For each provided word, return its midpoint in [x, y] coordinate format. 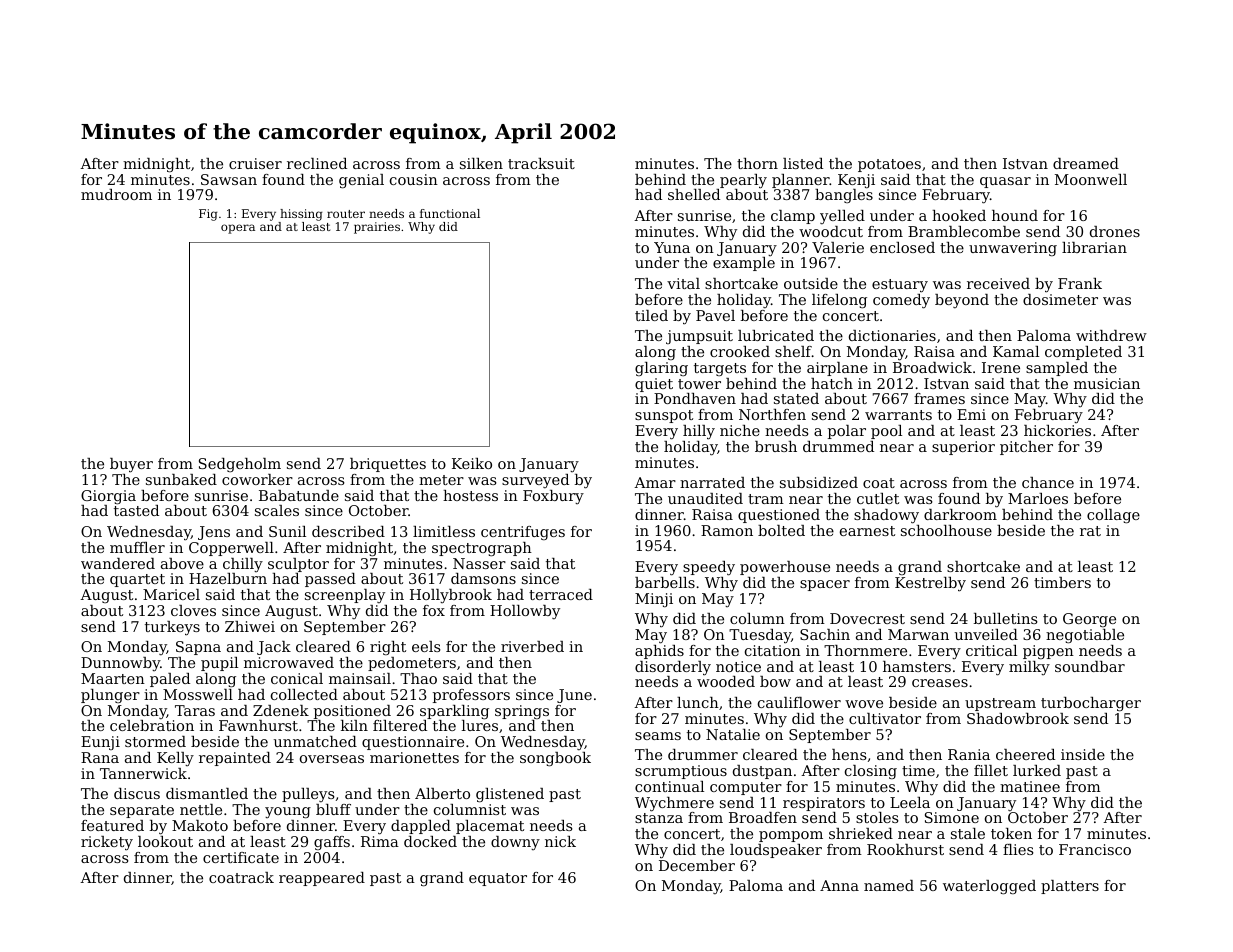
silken [481, 163]
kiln [354, 725]
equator [498, 879]
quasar [1005, 182]
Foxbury [553, 497]
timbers [1062, 582]
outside [811, 283]
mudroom [116, 194]
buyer [131, 465]
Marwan [918, 634]
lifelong [839, 301]
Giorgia [108, 497]
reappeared [322, 879]
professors [471, 696]
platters [1070, 887]
